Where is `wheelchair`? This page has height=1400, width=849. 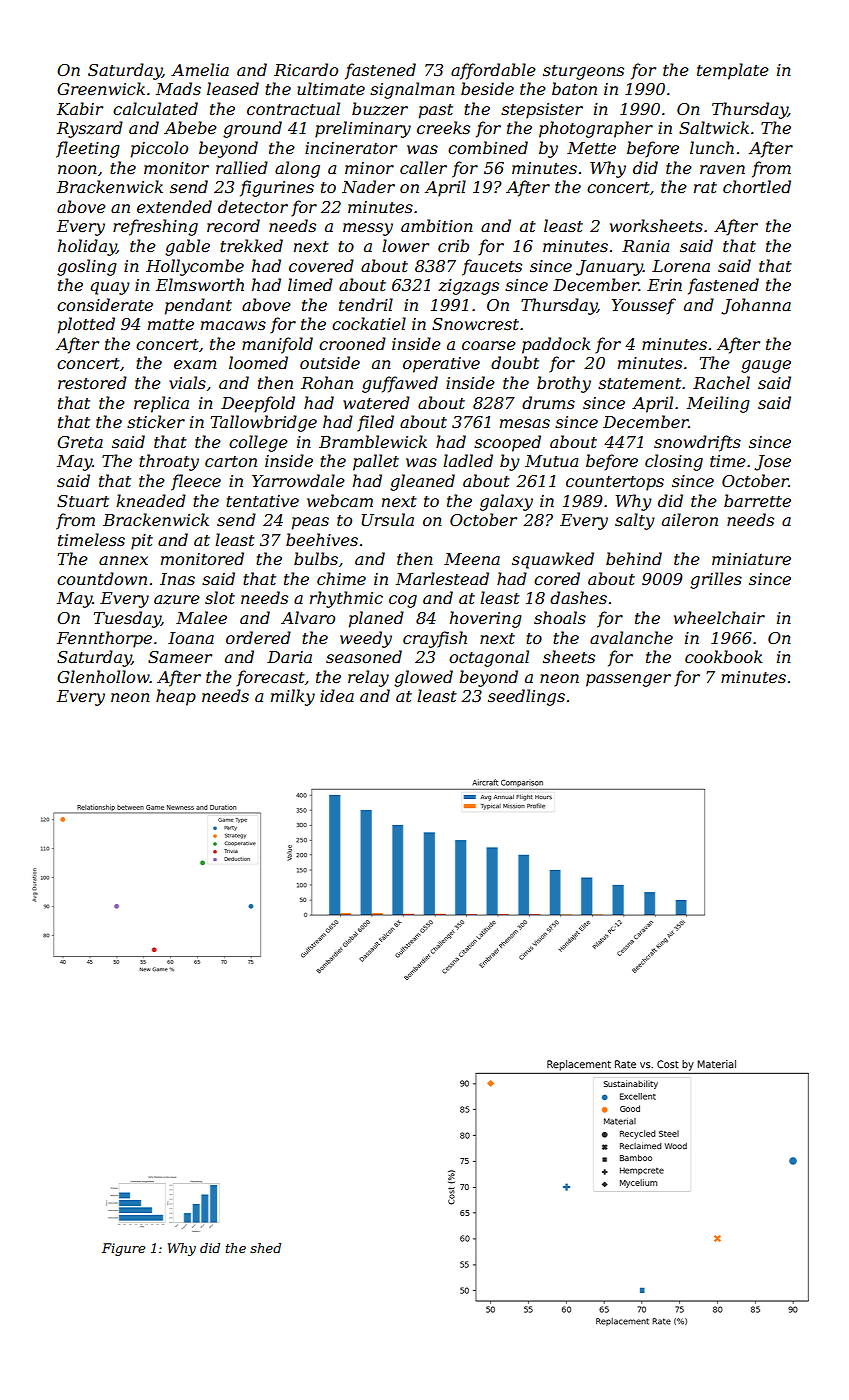 wheelchair is located at coordinates (719, 617).
